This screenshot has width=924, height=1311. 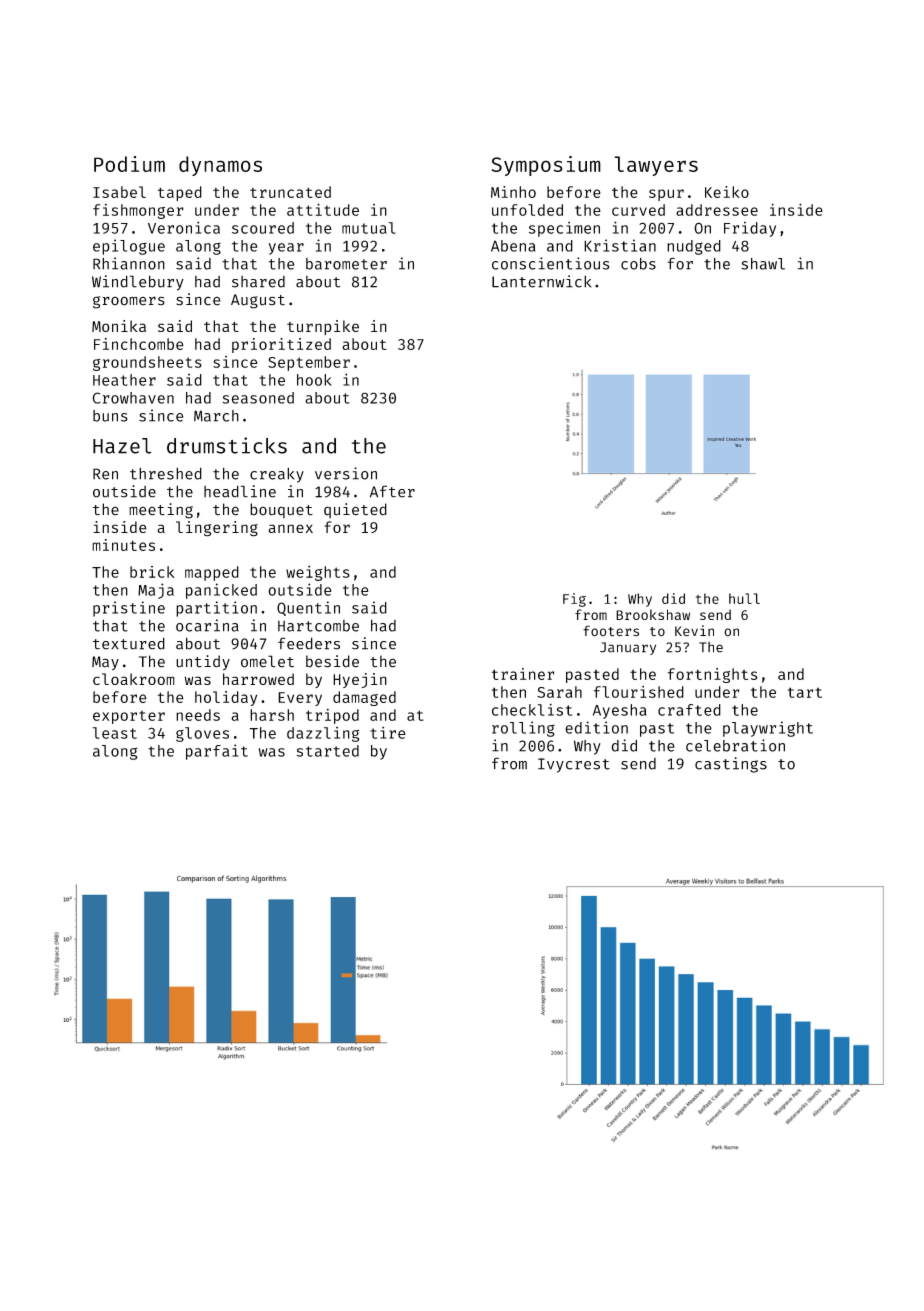 What do you see at coordinates (129, 164) in the screenshot?
I see `Podium` at bounding box center [129, 164].
